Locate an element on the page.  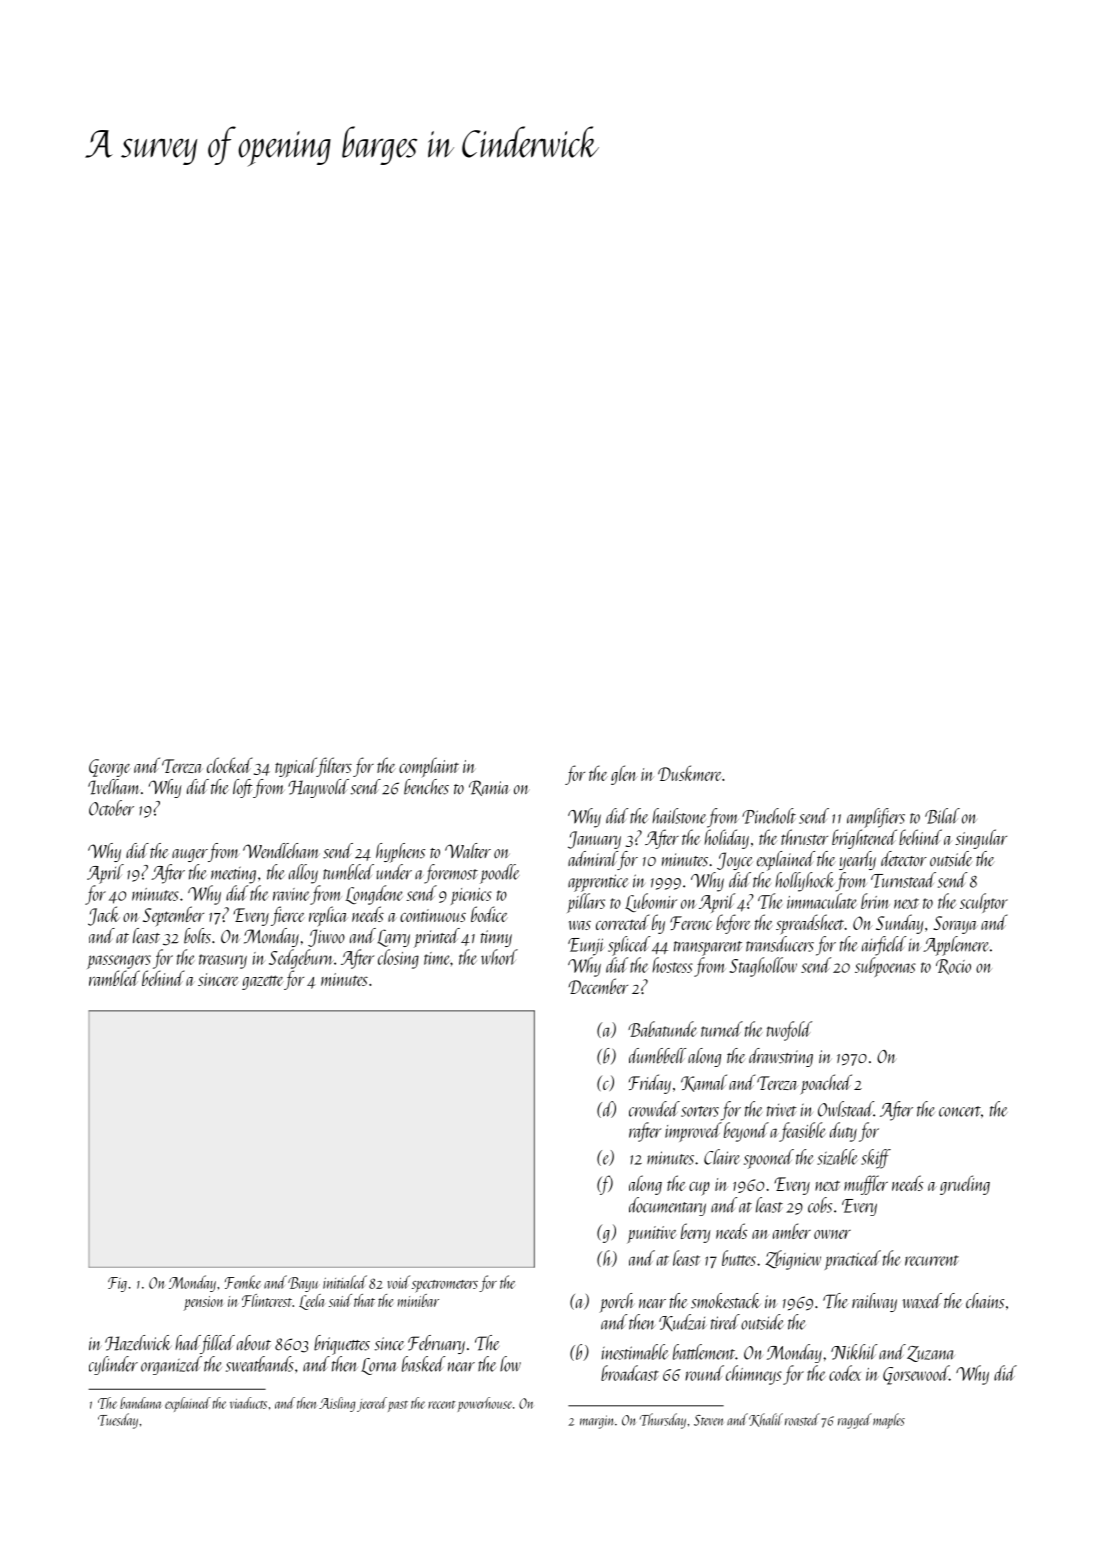
George is located at coordinates (110, 768).
